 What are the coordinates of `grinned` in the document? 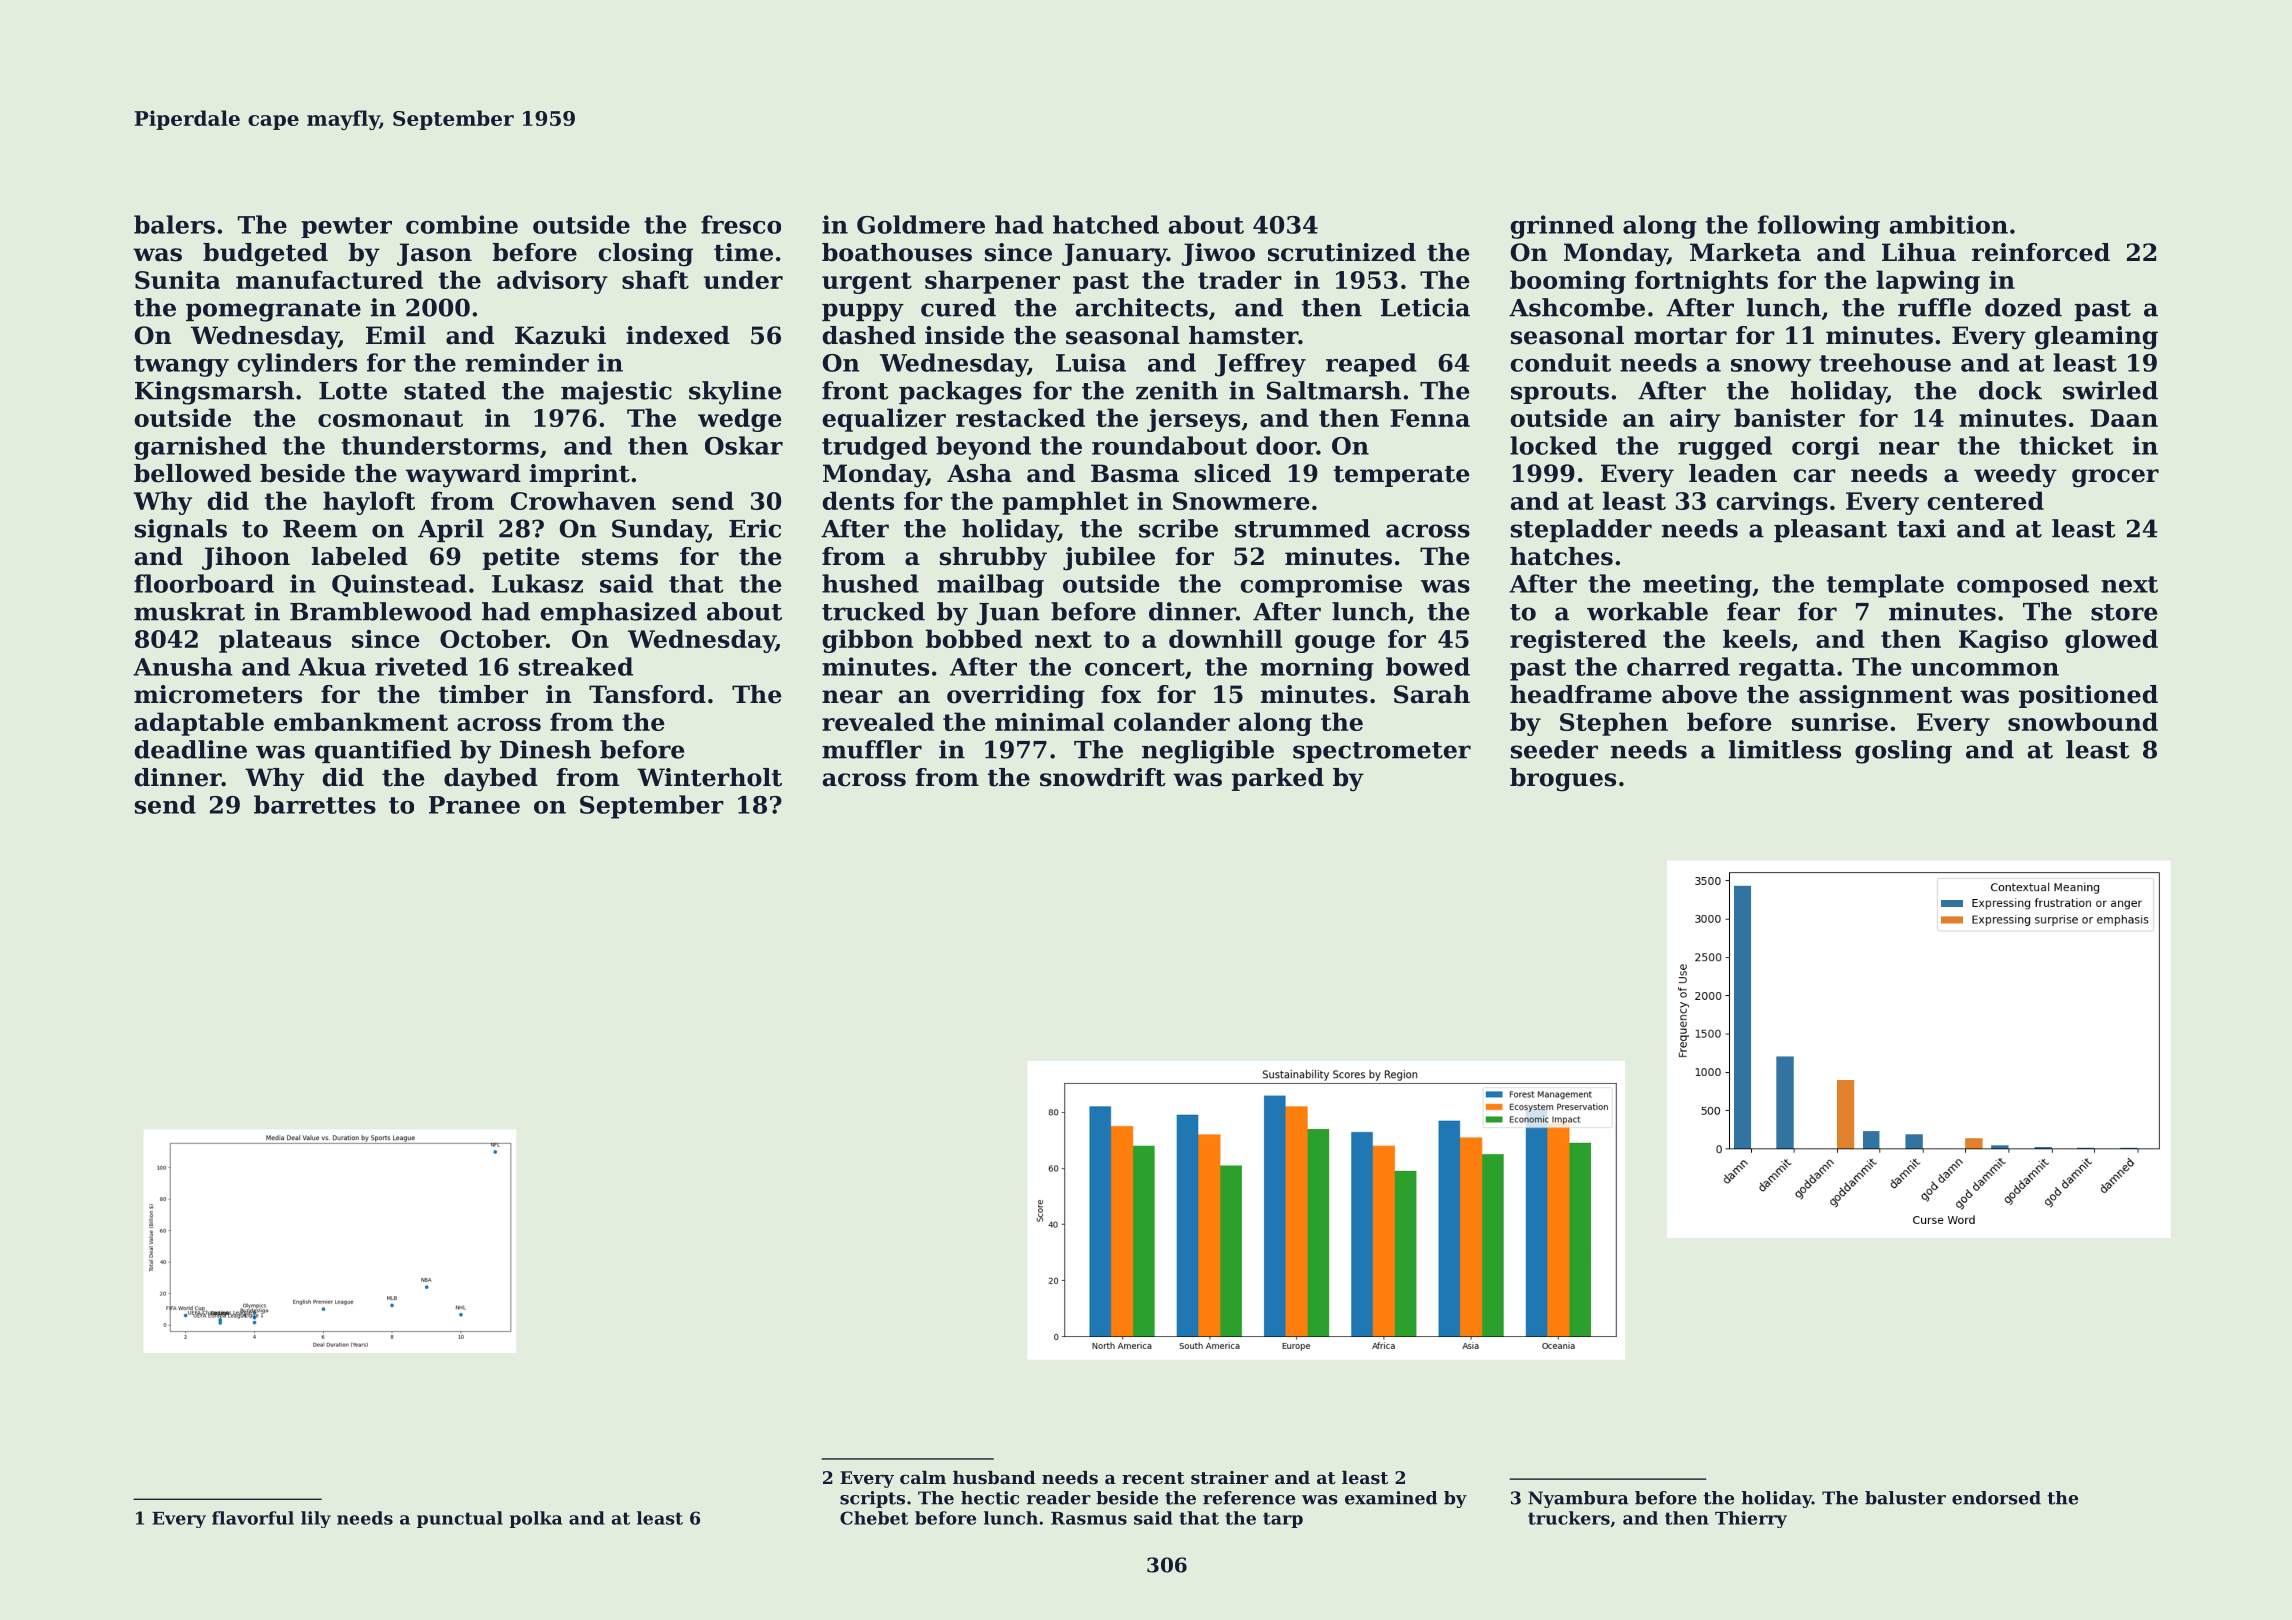 It's located at (1562, 227).
